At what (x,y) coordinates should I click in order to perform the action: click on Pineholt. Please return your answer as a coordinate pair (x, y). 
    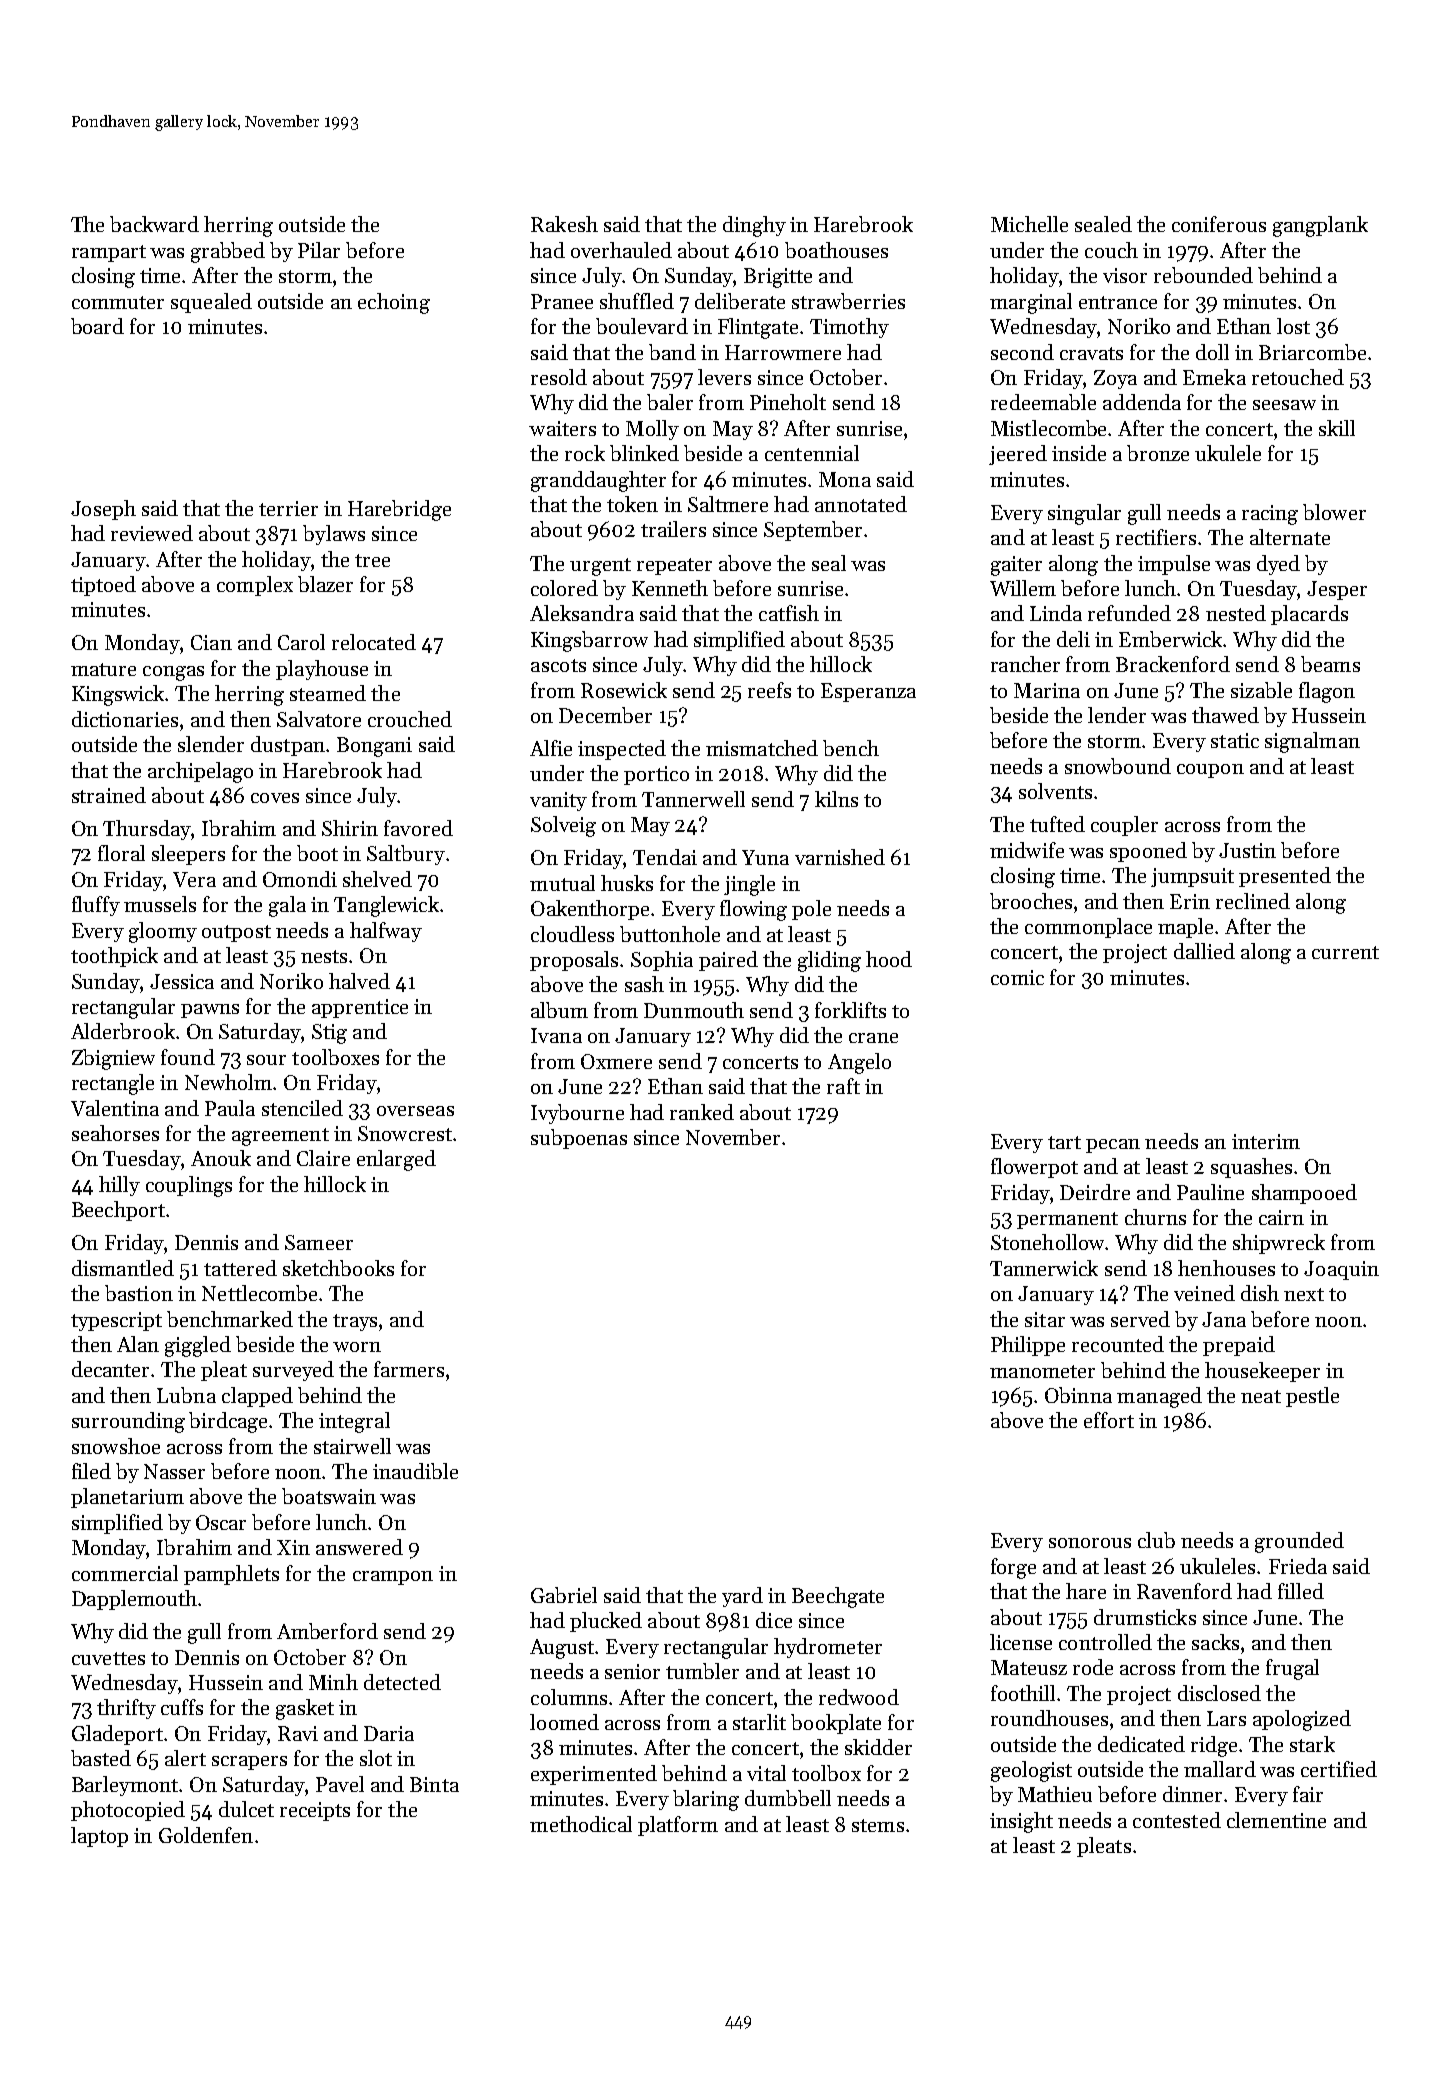
    Looking at the image, I should click on (788, 402).
